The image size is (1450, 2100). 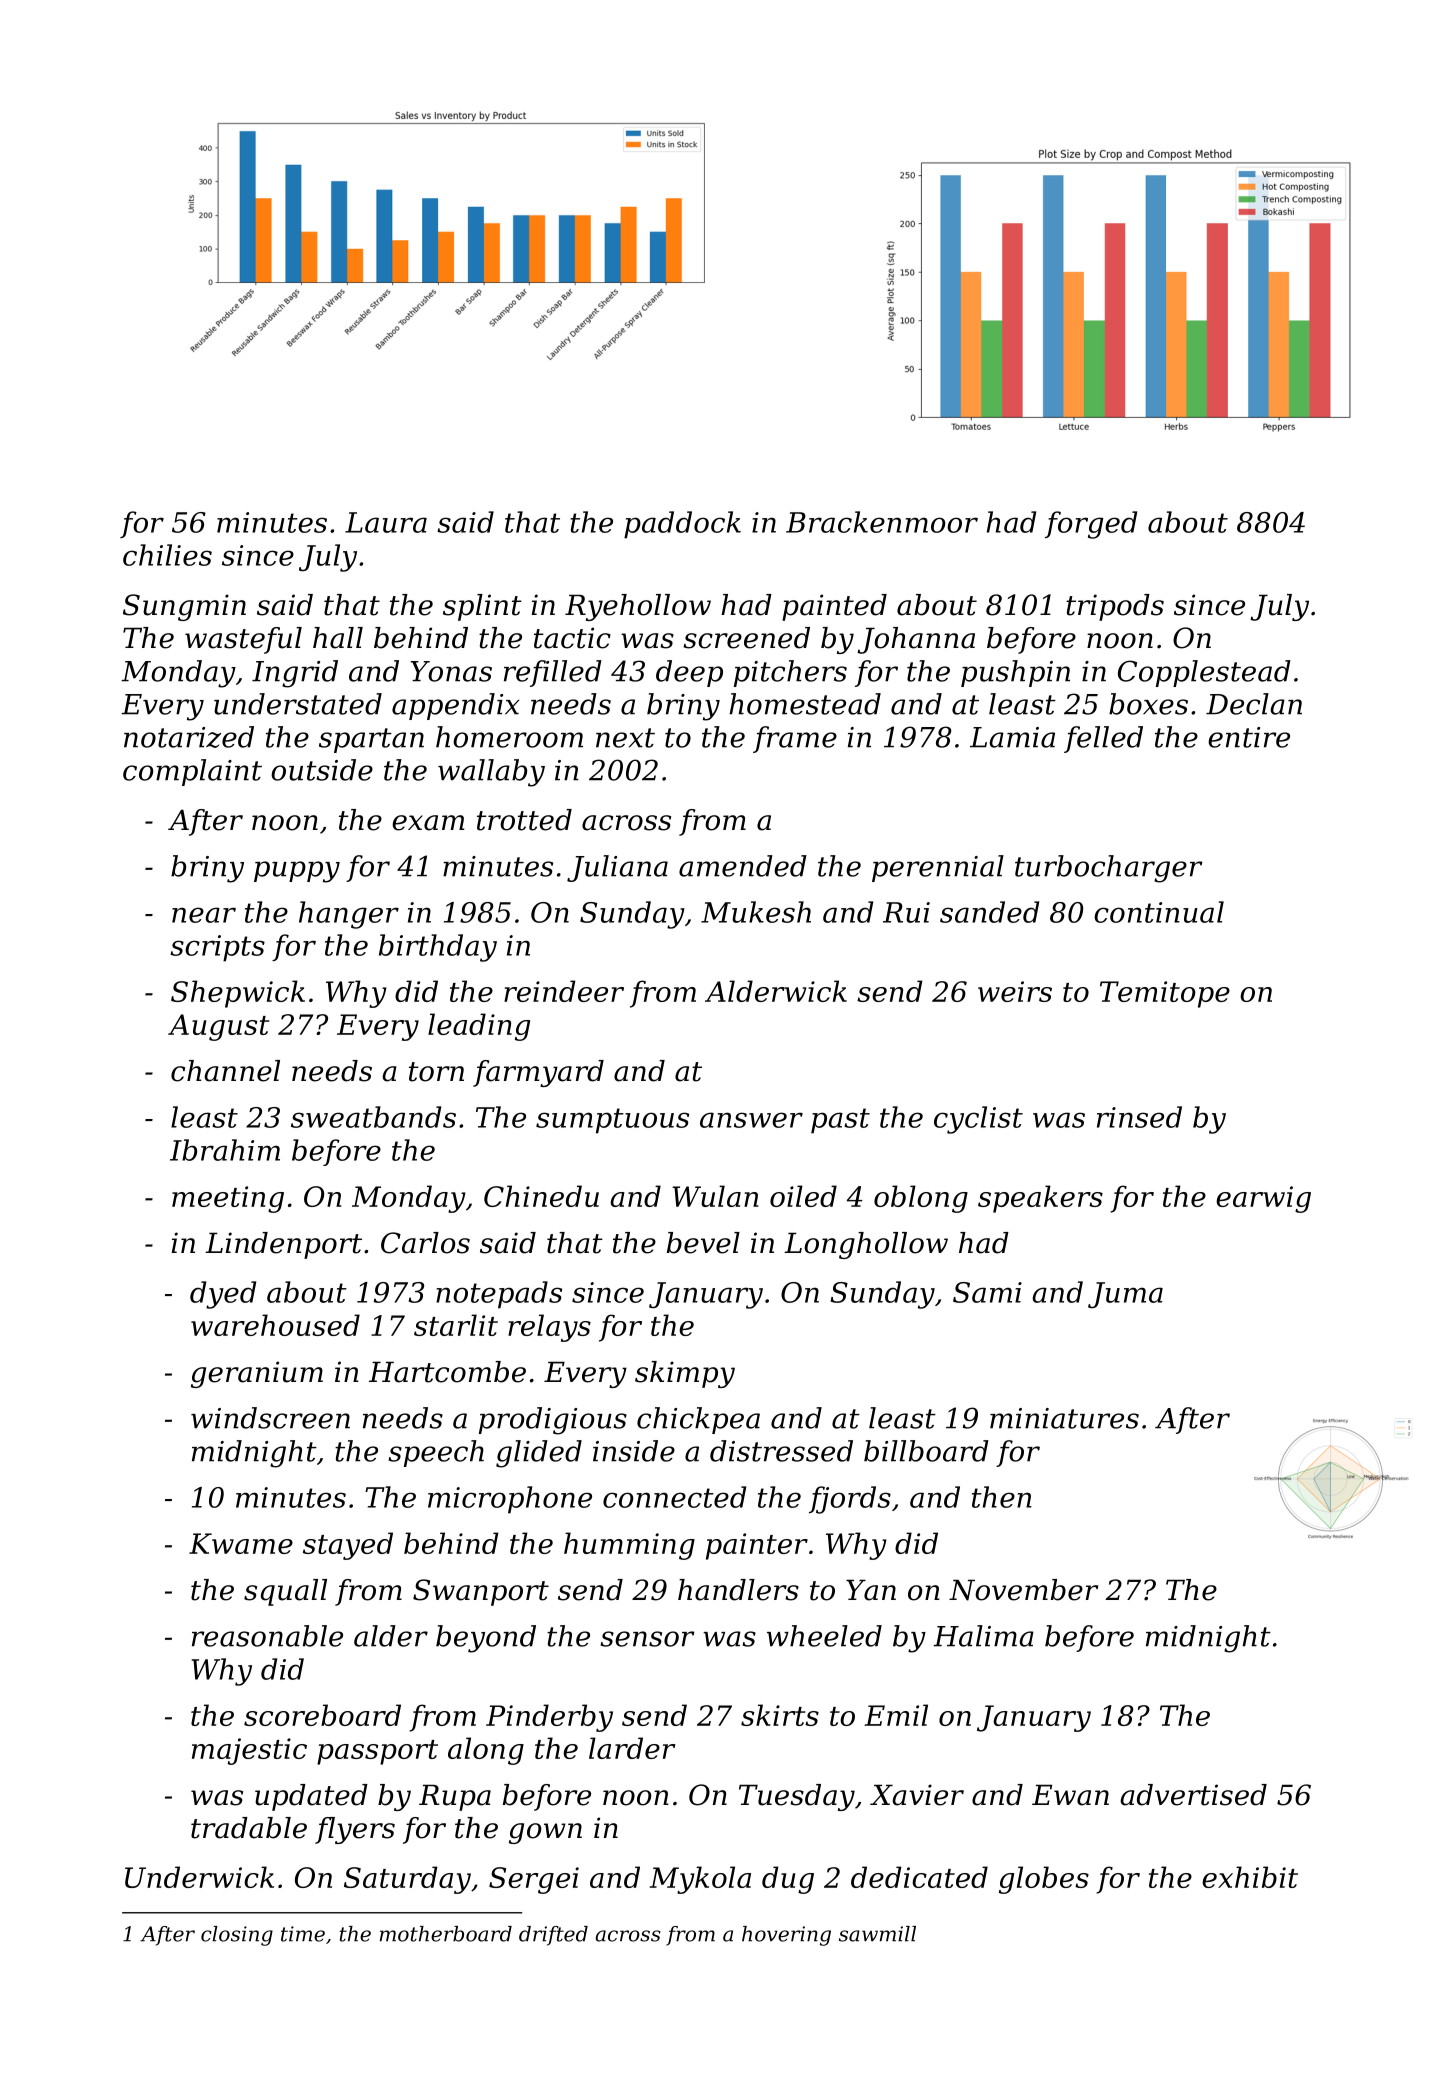 I want to click on dyed, so click(x=223, y=1295).
